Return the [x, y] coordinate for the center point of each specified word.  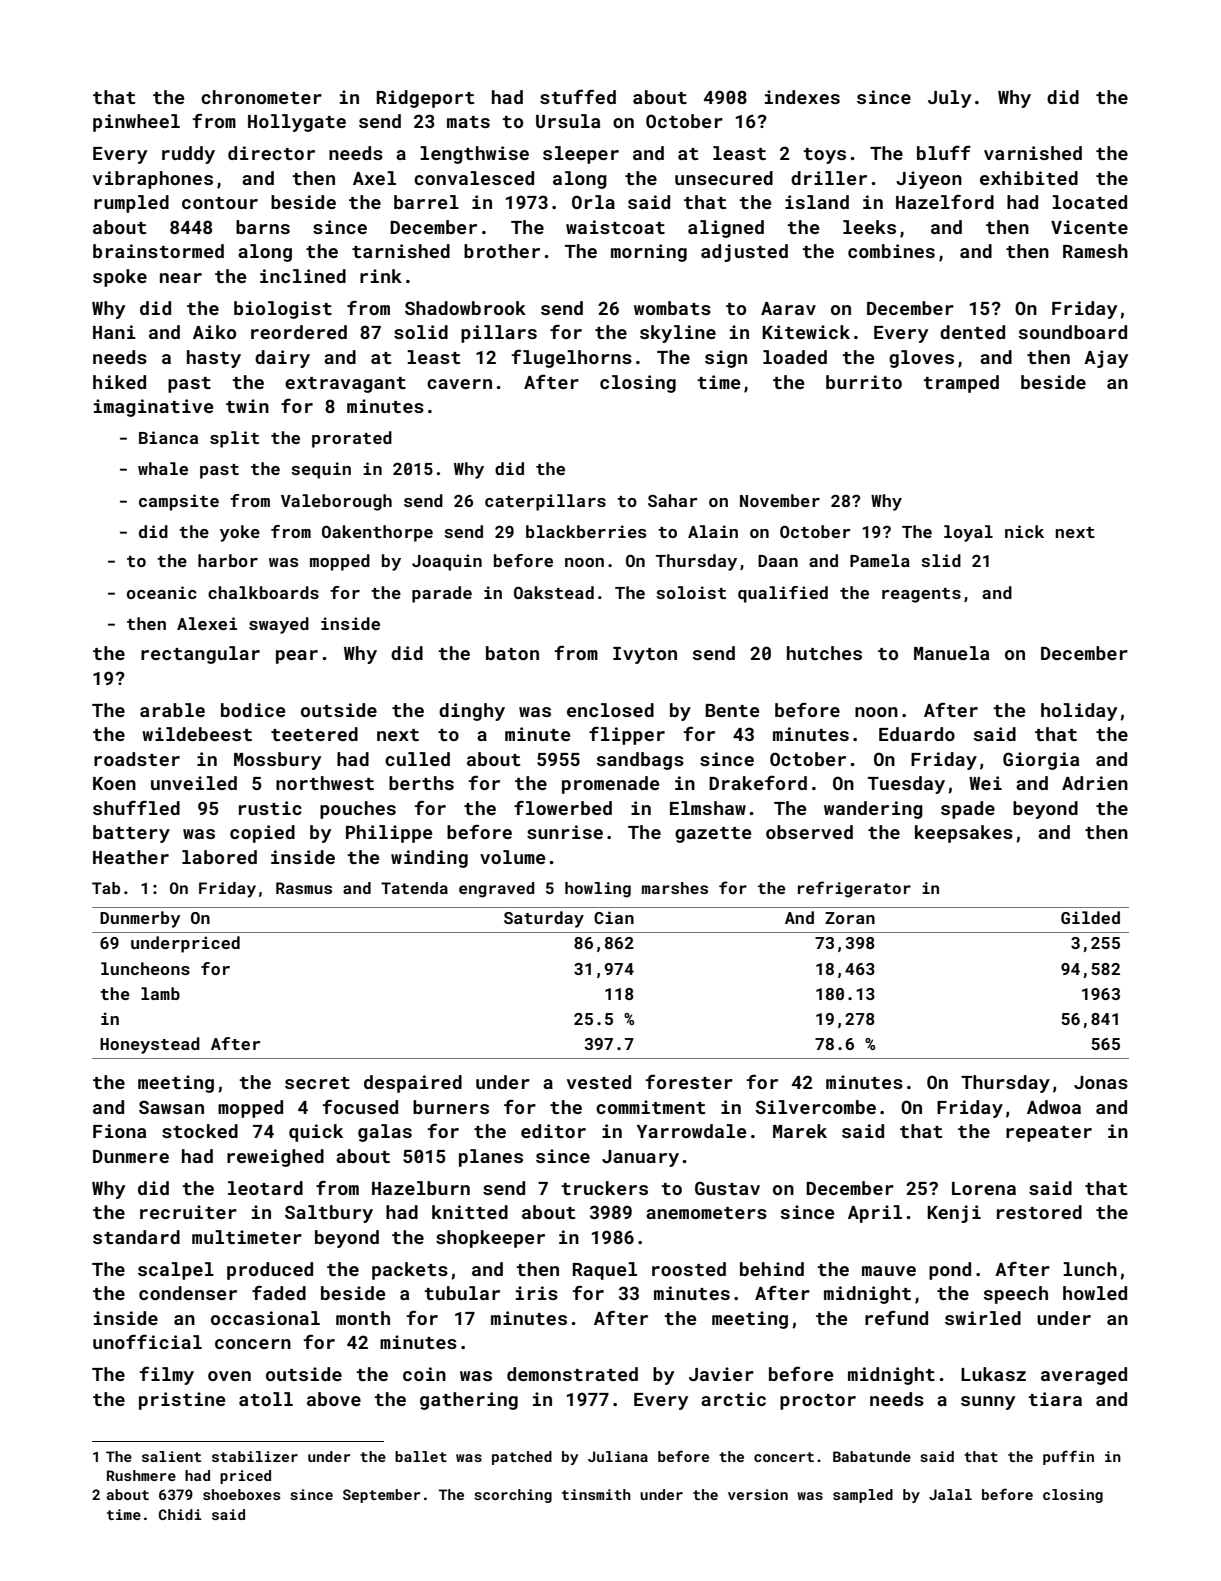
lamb [160, 993]
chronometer [261, 97]
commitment [650, 1107]
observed [809, 832]
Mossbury [277, 761]
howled [1095, 1293]
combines [891, 251]
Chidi [180, 1514]
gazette [713, 835]
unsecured [724, 178]
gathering [469, 1401]
